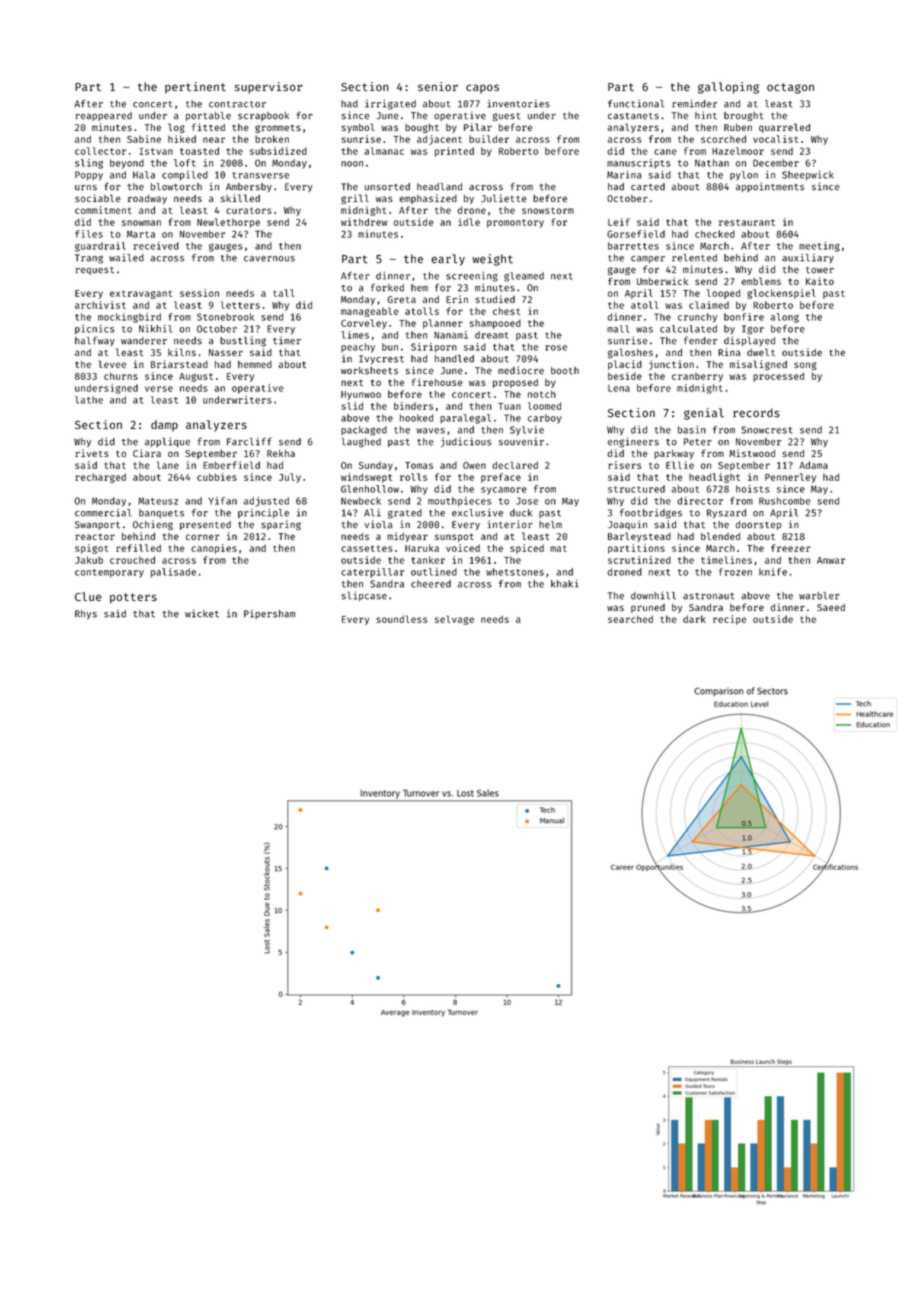 This screenshot has width=924, height=1308. What do you see at coordinates (269, 614) in the screenshot?
I see `Pipersham` at bounding box center [269, 614].
